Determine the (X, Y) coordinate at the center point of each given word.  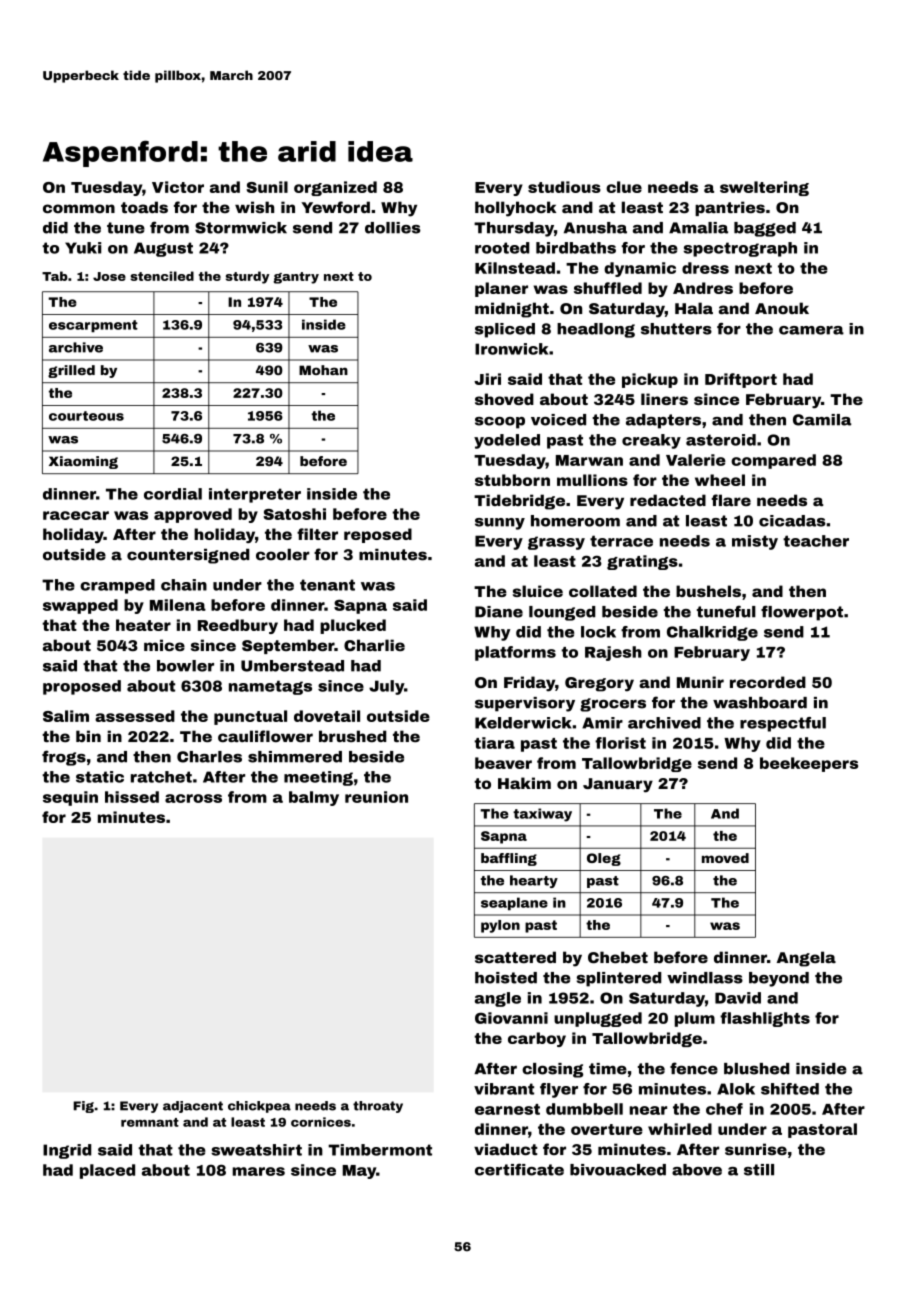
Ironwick (511, 349)
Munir (700, 682)
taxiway (542, 815)
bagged (765, 229)
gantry (296, 278)
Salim (66, 716)
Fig (83, 1107)
